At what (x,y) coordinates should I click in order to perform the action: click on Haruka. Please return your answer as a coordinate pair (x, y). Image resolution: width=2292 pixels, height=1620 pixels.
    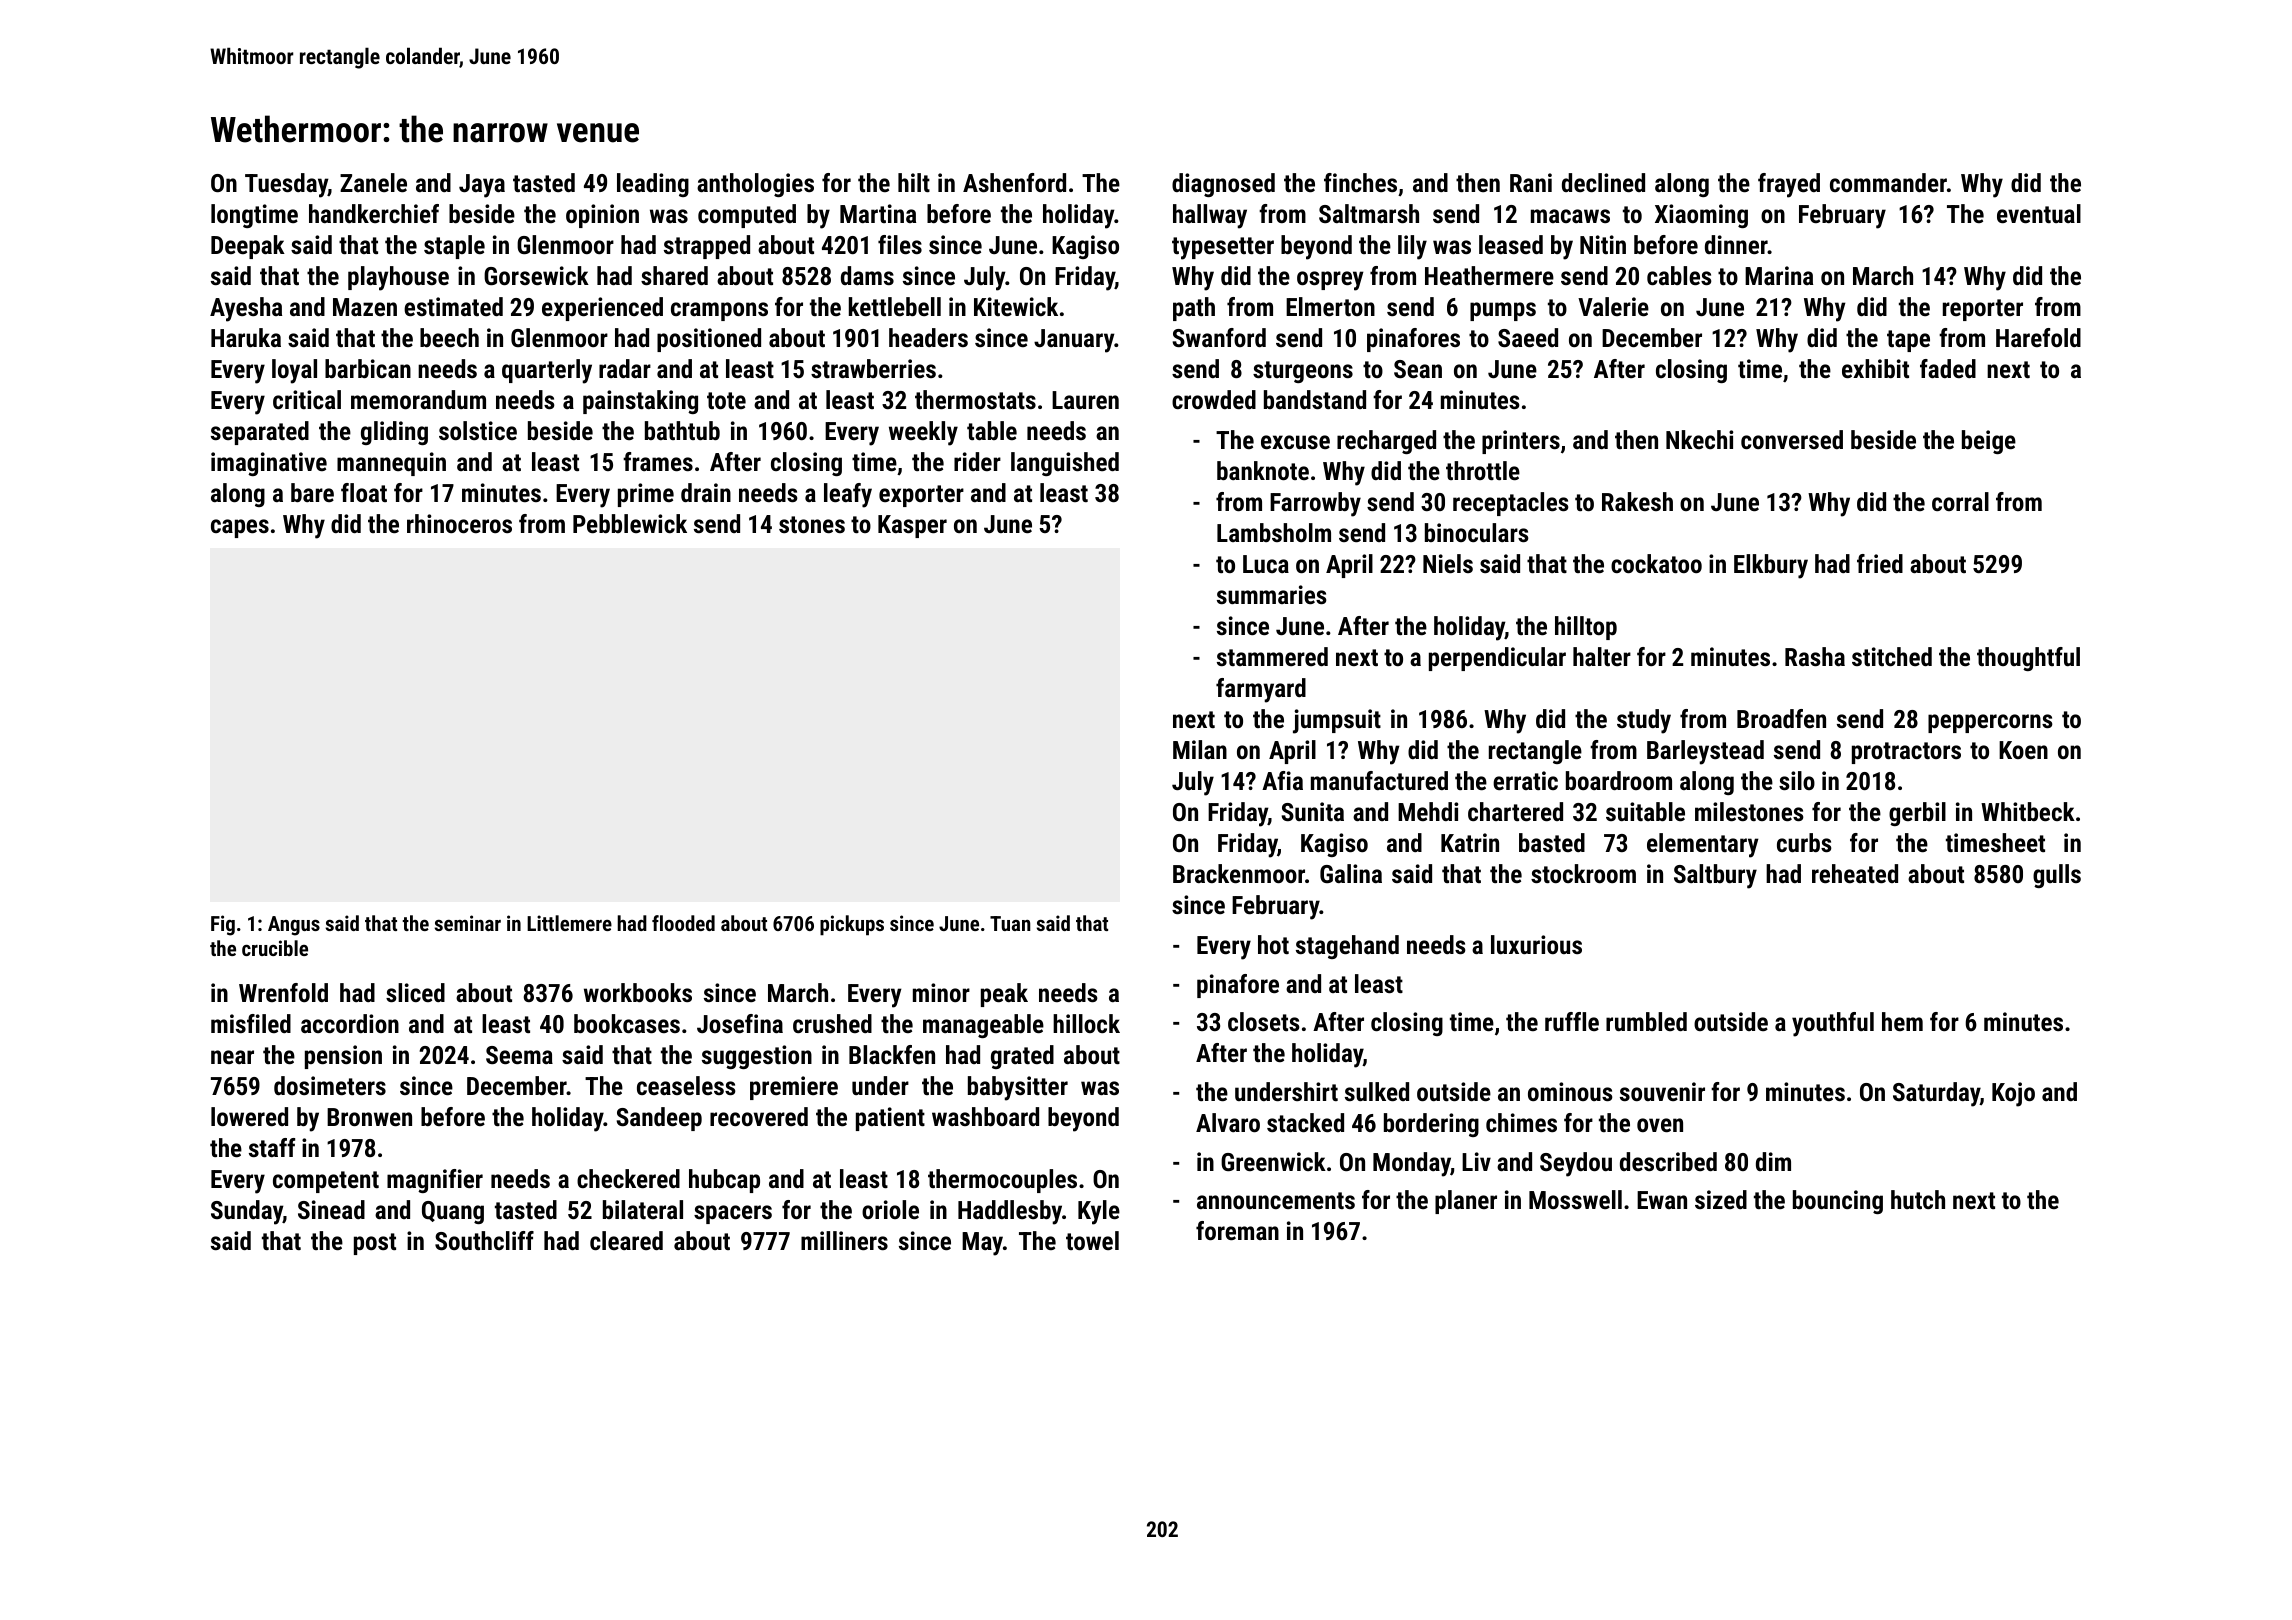
    Looking at the image, I should click on (246, 337).
